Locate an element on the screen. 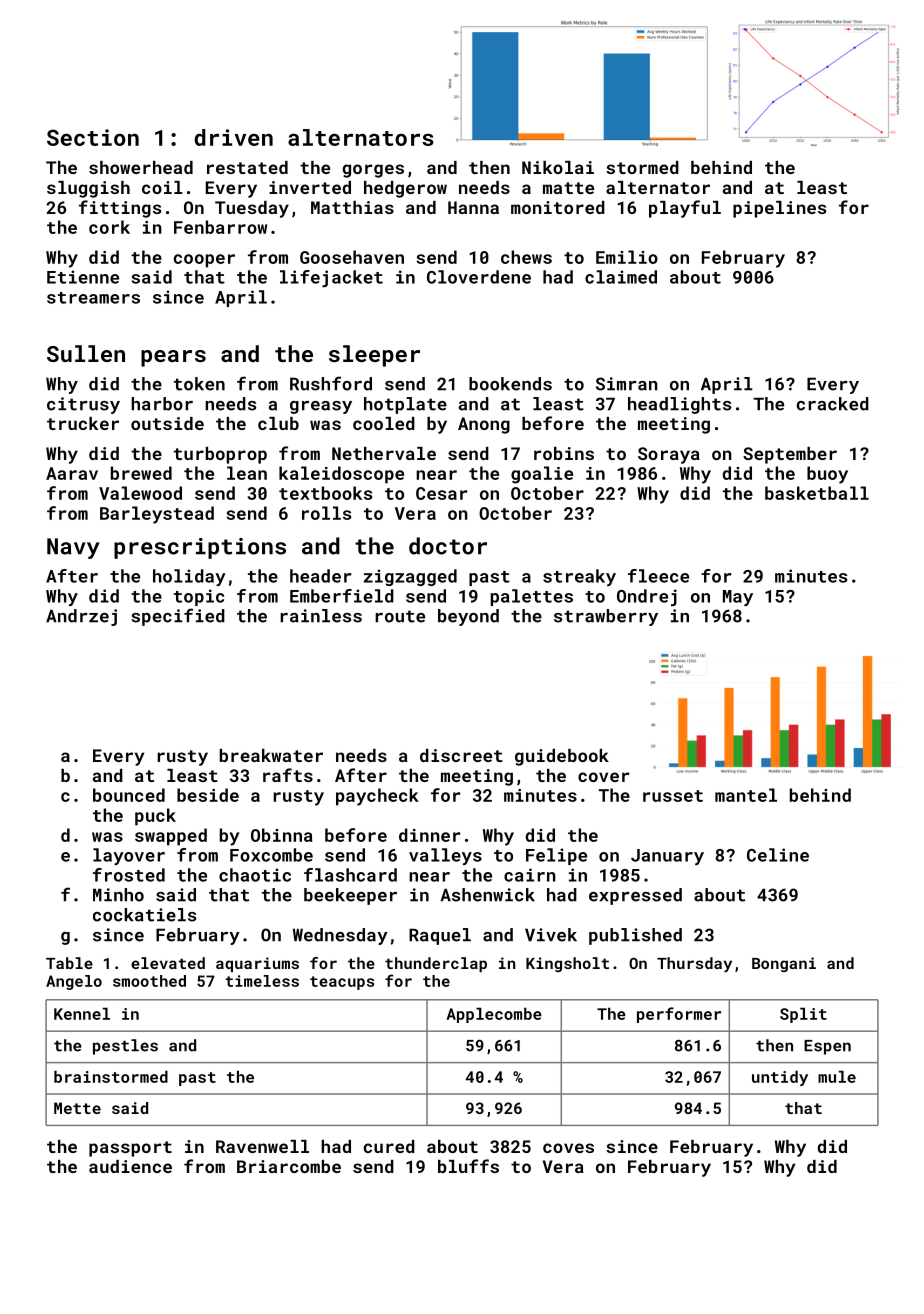 The height and width of the screenshot is (1314, 924). russet is located at coordinates (673, 796).
